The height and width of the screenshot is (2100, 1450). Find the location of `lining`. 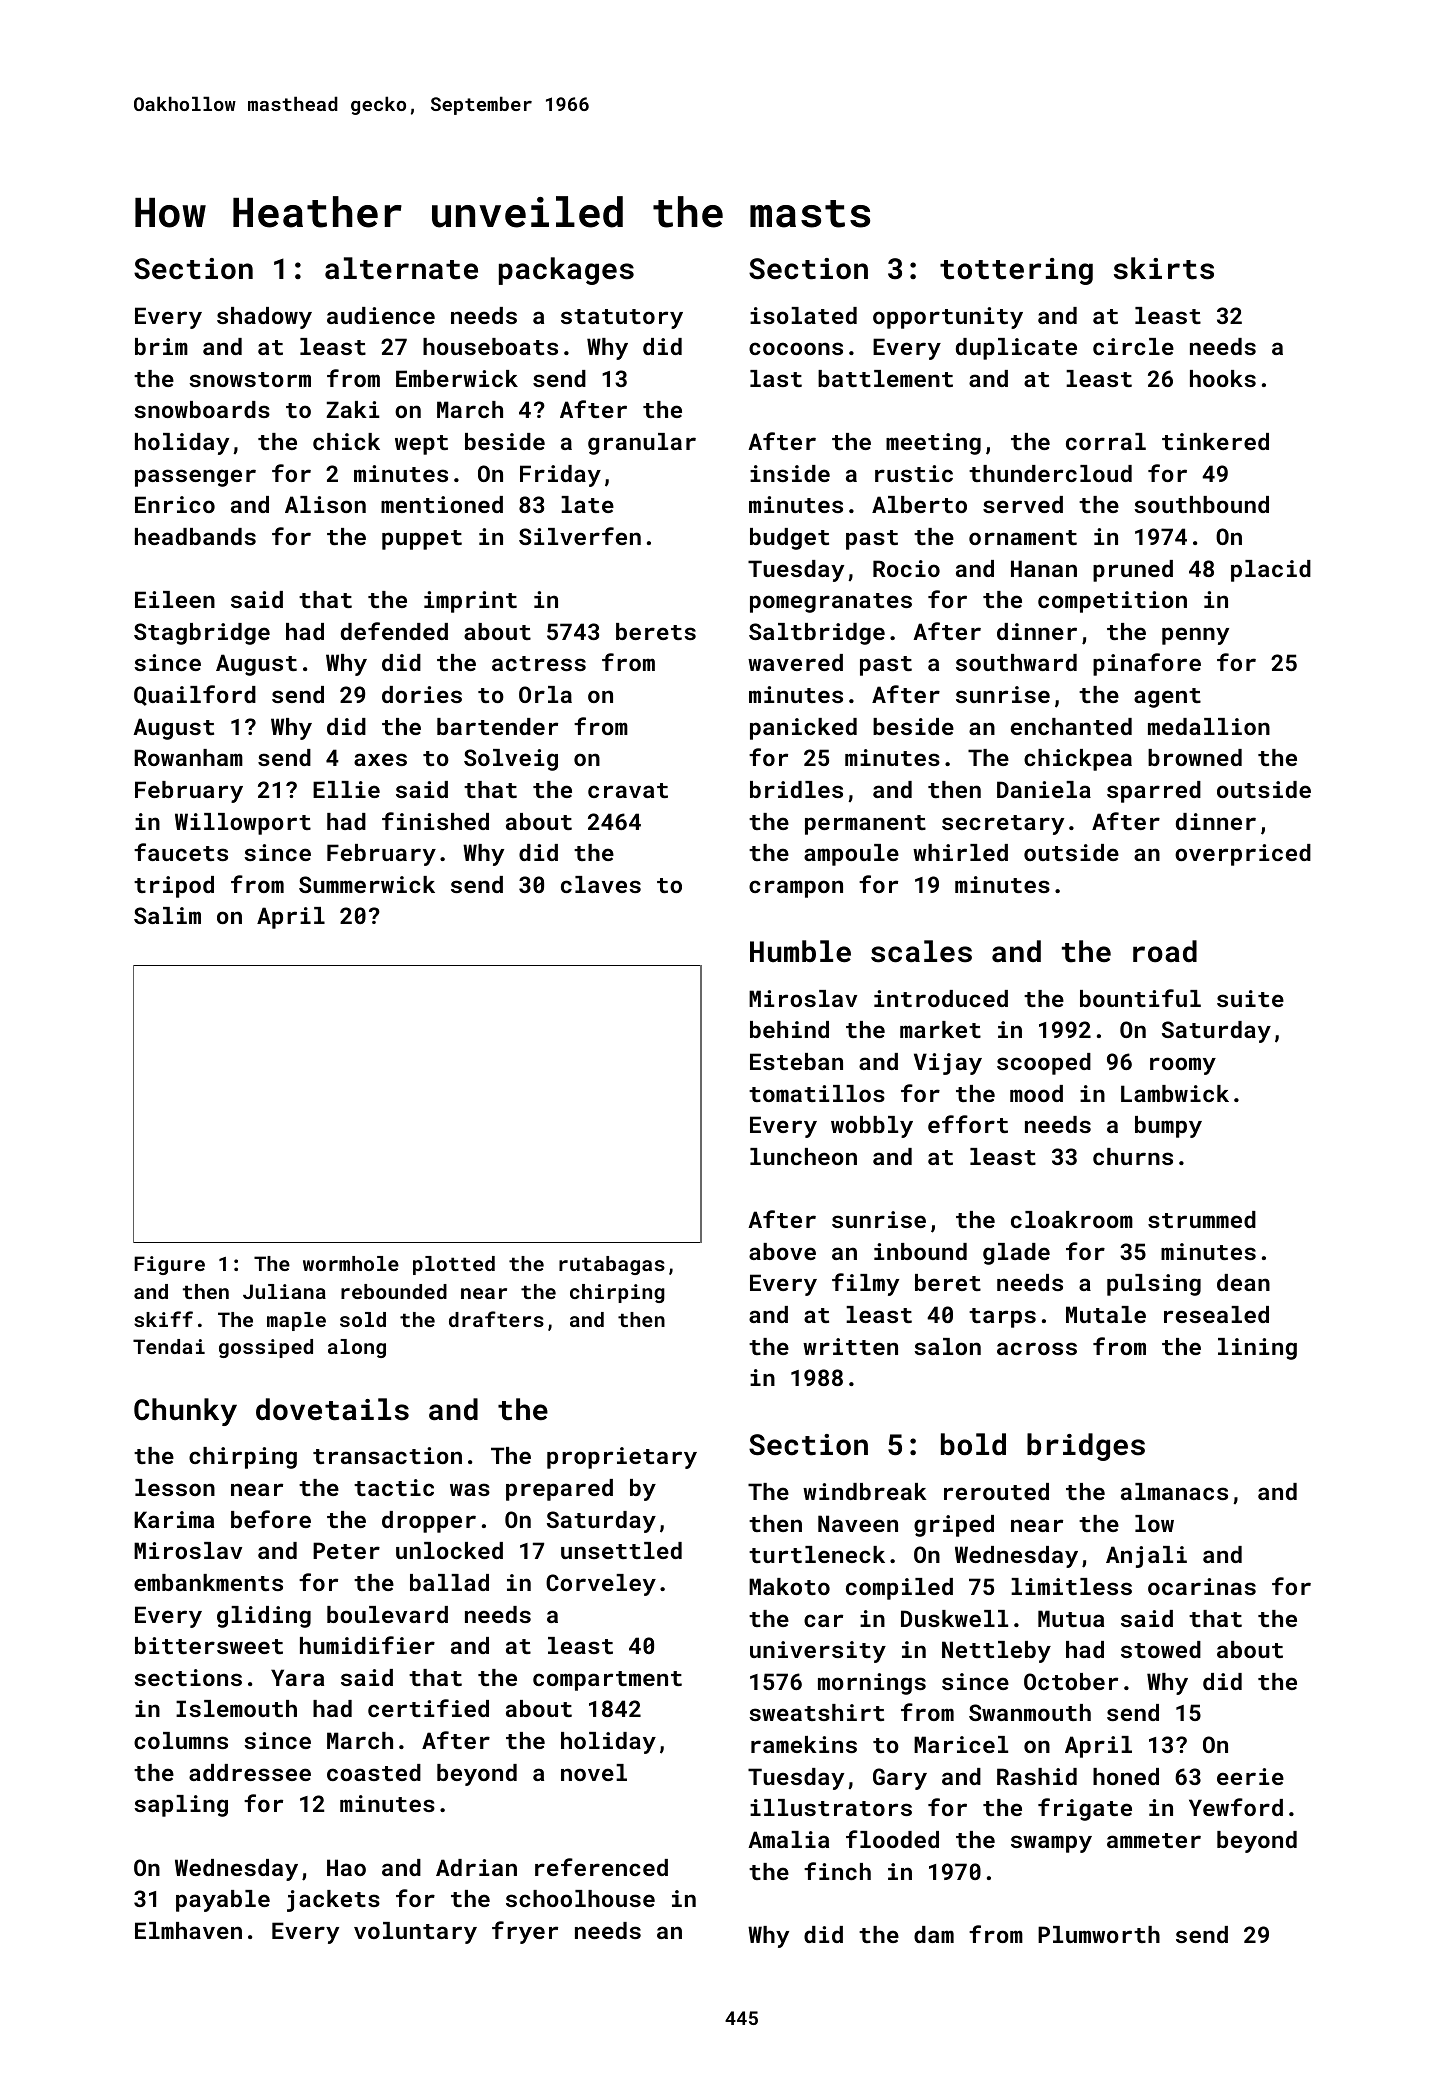

lining is located at coordinates (1257, 1349).
